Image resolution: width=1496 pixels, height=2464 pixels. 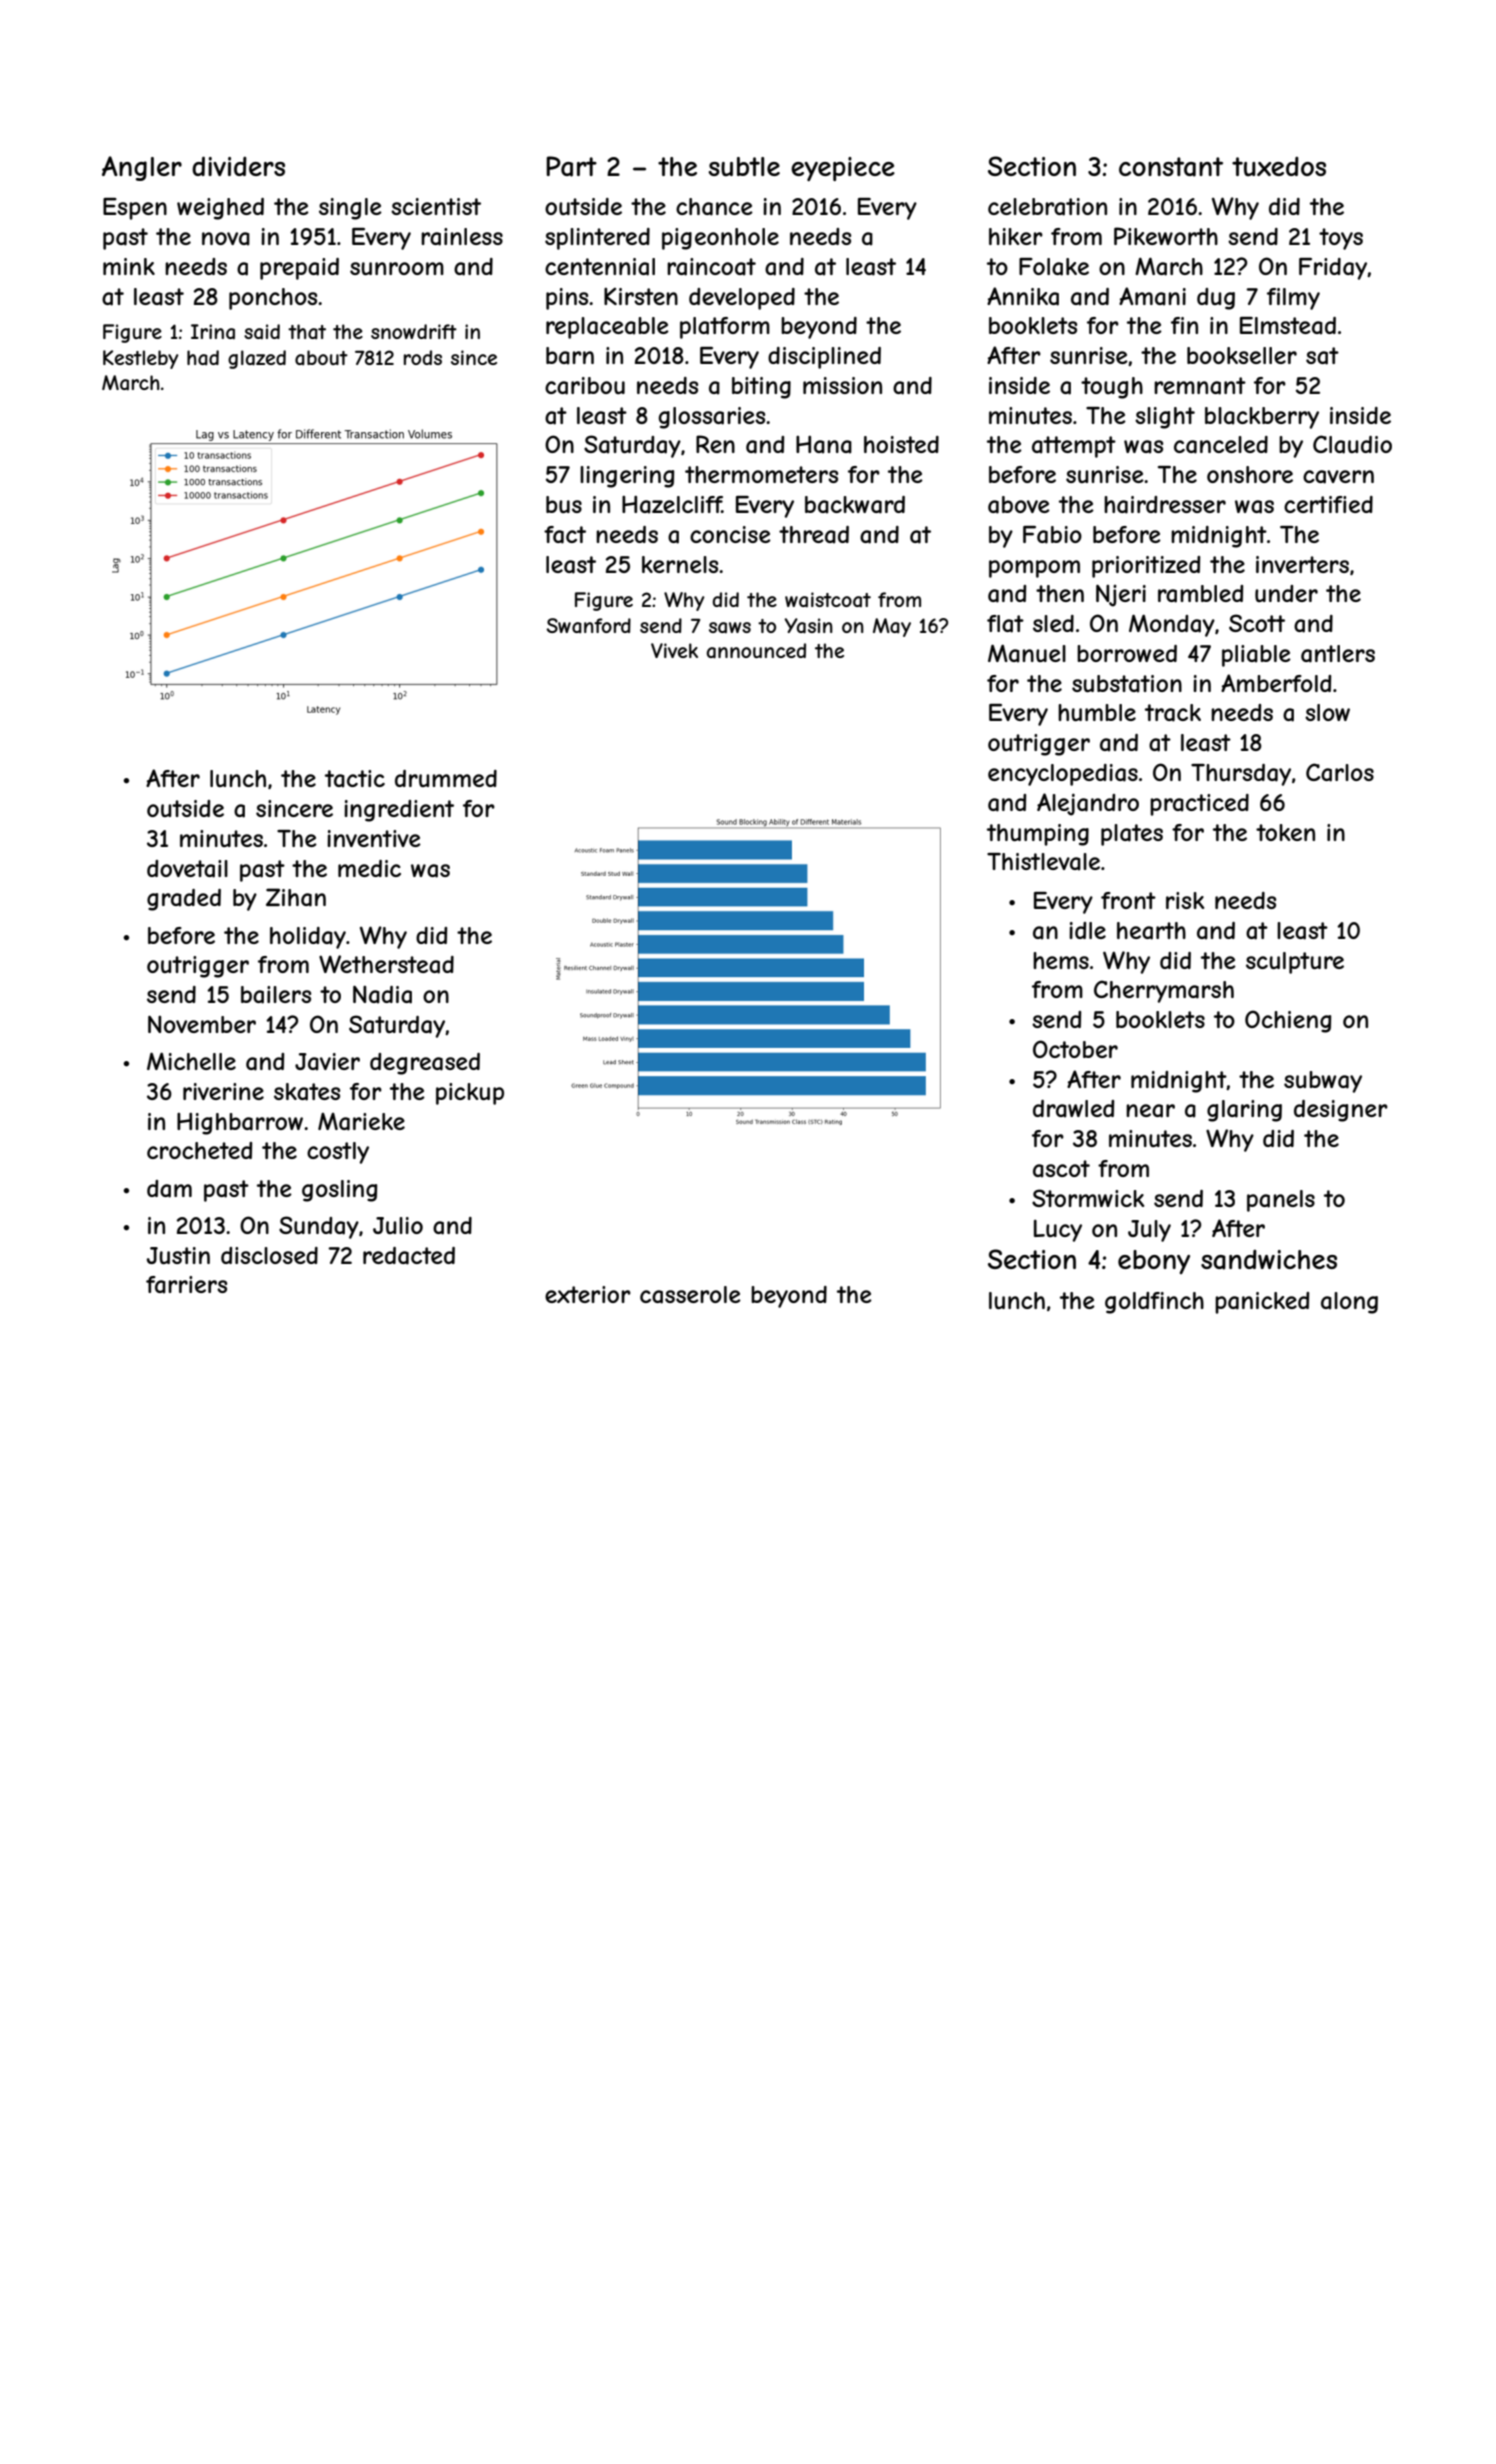 I want to click on tactic, so click(x=355, y=779).
